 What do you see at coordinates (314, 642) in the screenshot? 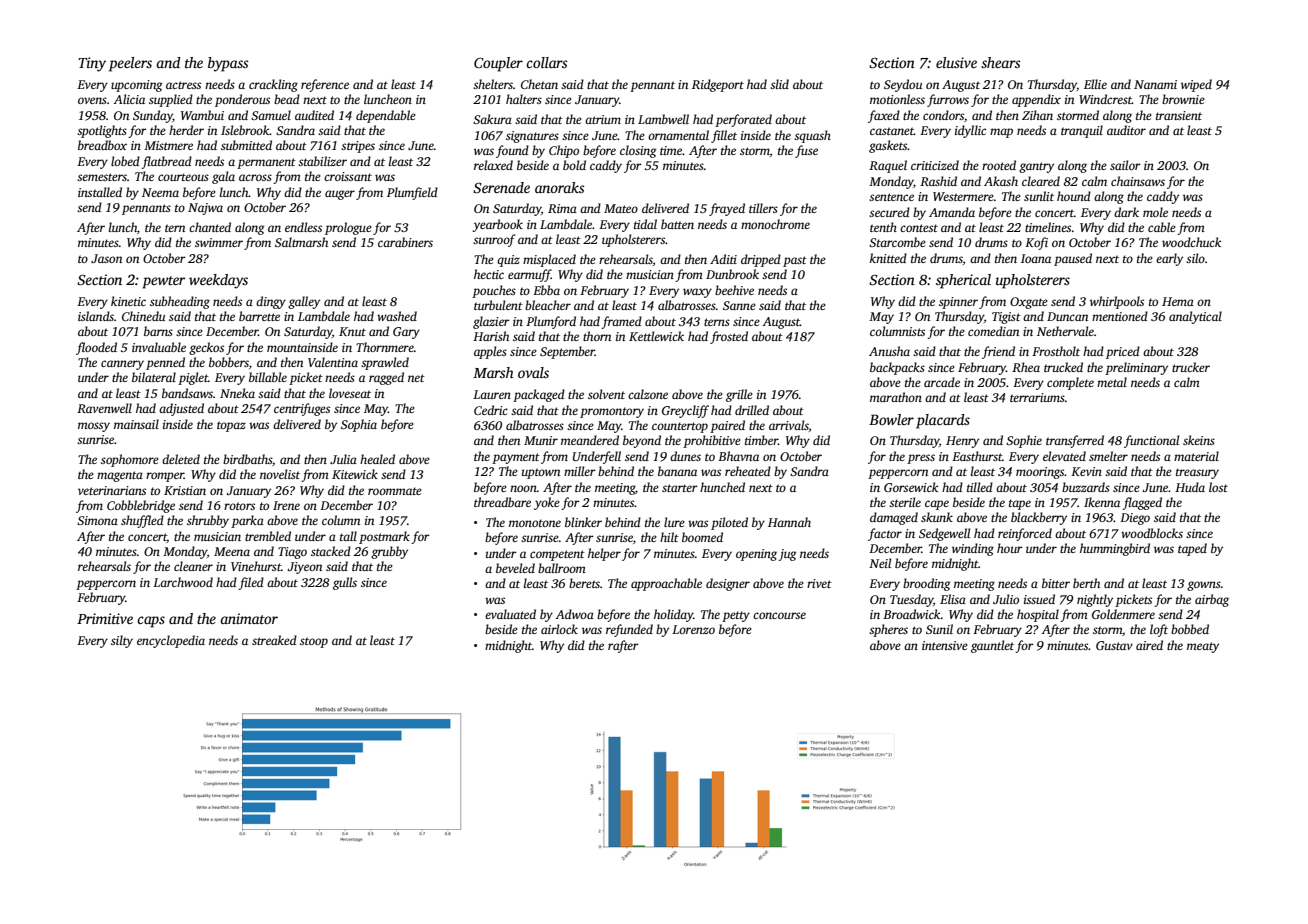
I see `stoop` at bounding box center [314, 642].
